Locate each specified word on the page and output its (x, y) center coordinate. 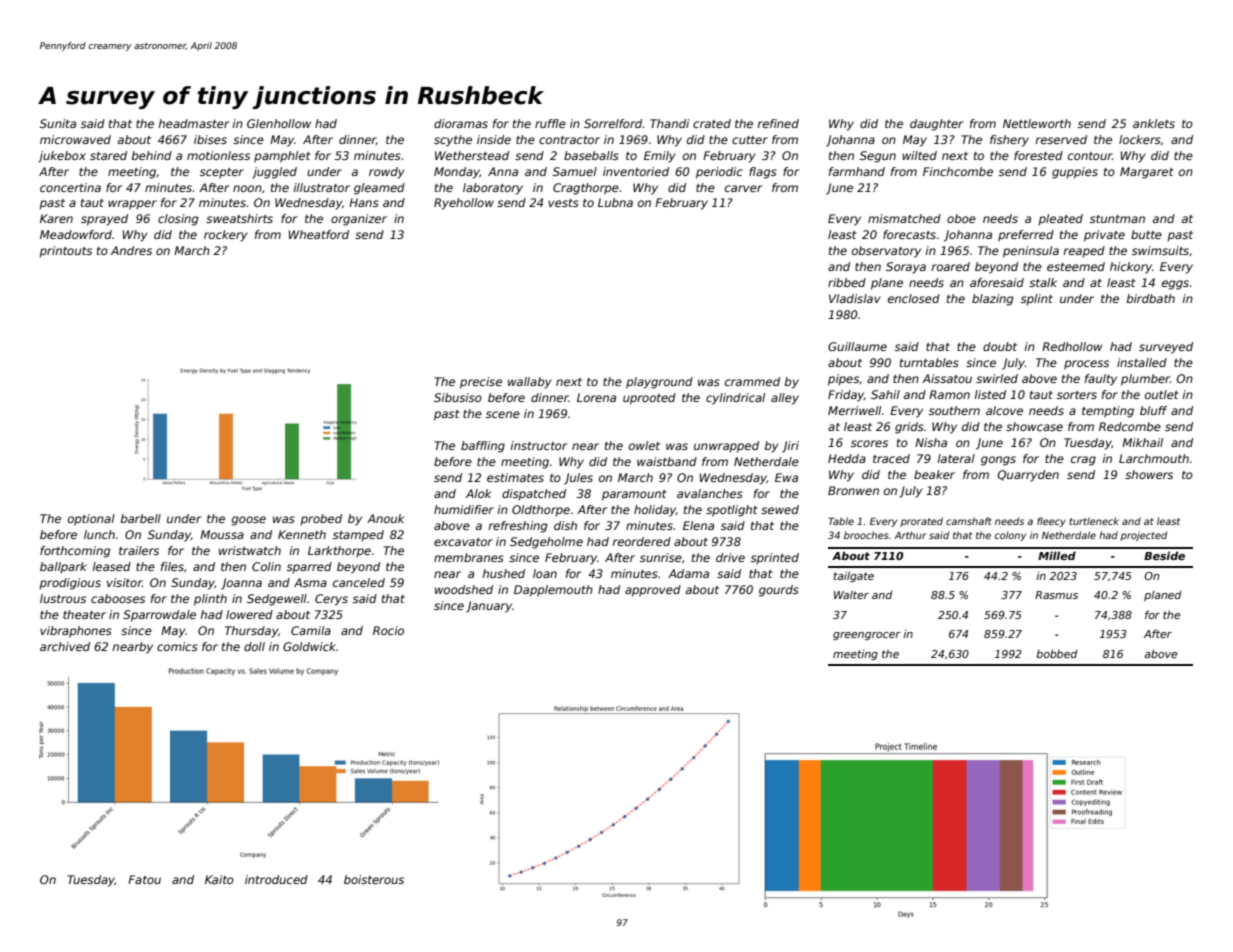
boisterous (374, 879)
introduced (276, 879)
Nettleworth (1037, 123)
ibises (210, 139)
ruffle (550, 123)
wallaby (530, 383)
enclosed (914, 298)
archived (65, 646)
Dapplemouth (553, 591)
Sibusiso (458, 397)
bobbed (1056, 653)
